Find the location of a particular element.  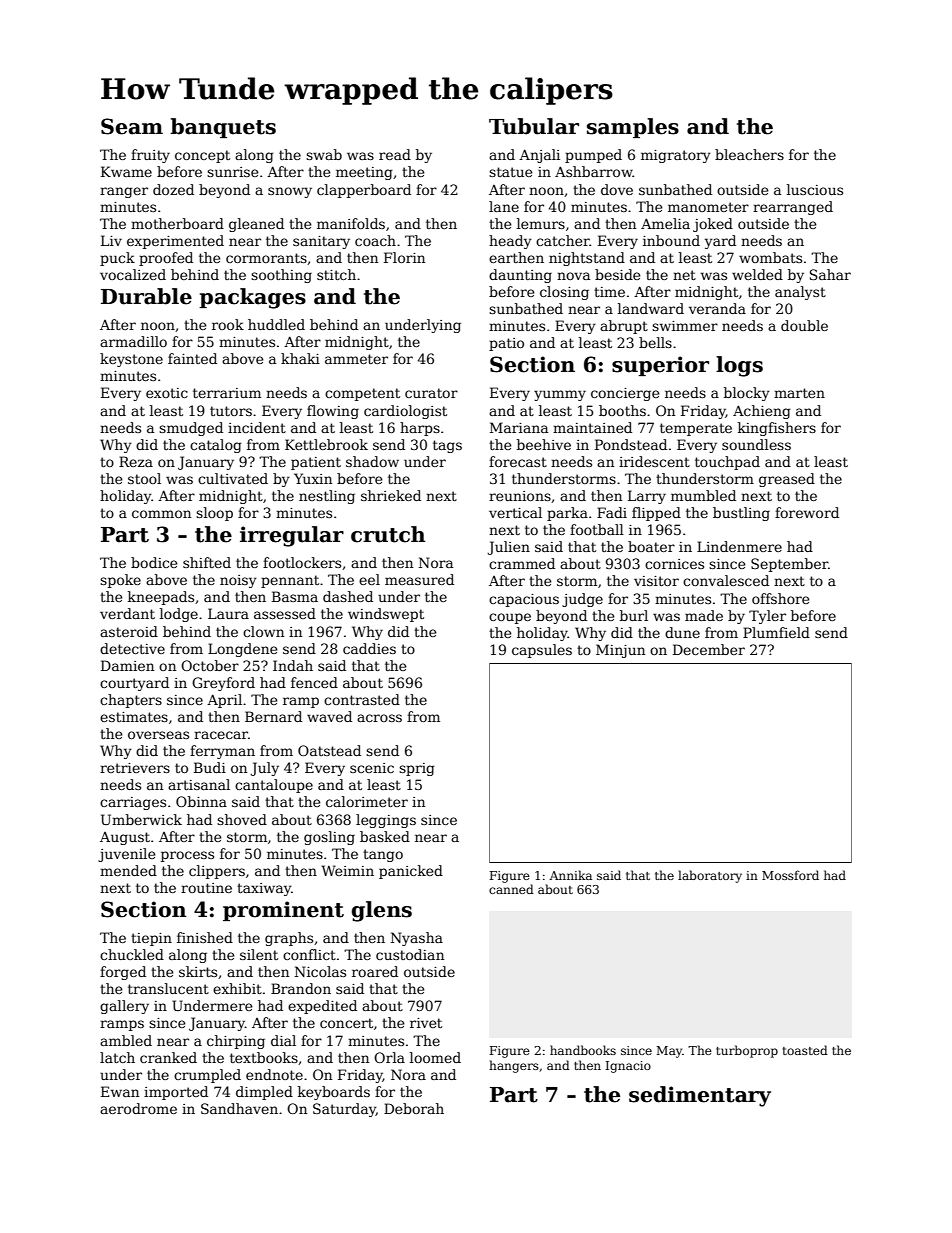

tango is located at coordinates (383, 855).
